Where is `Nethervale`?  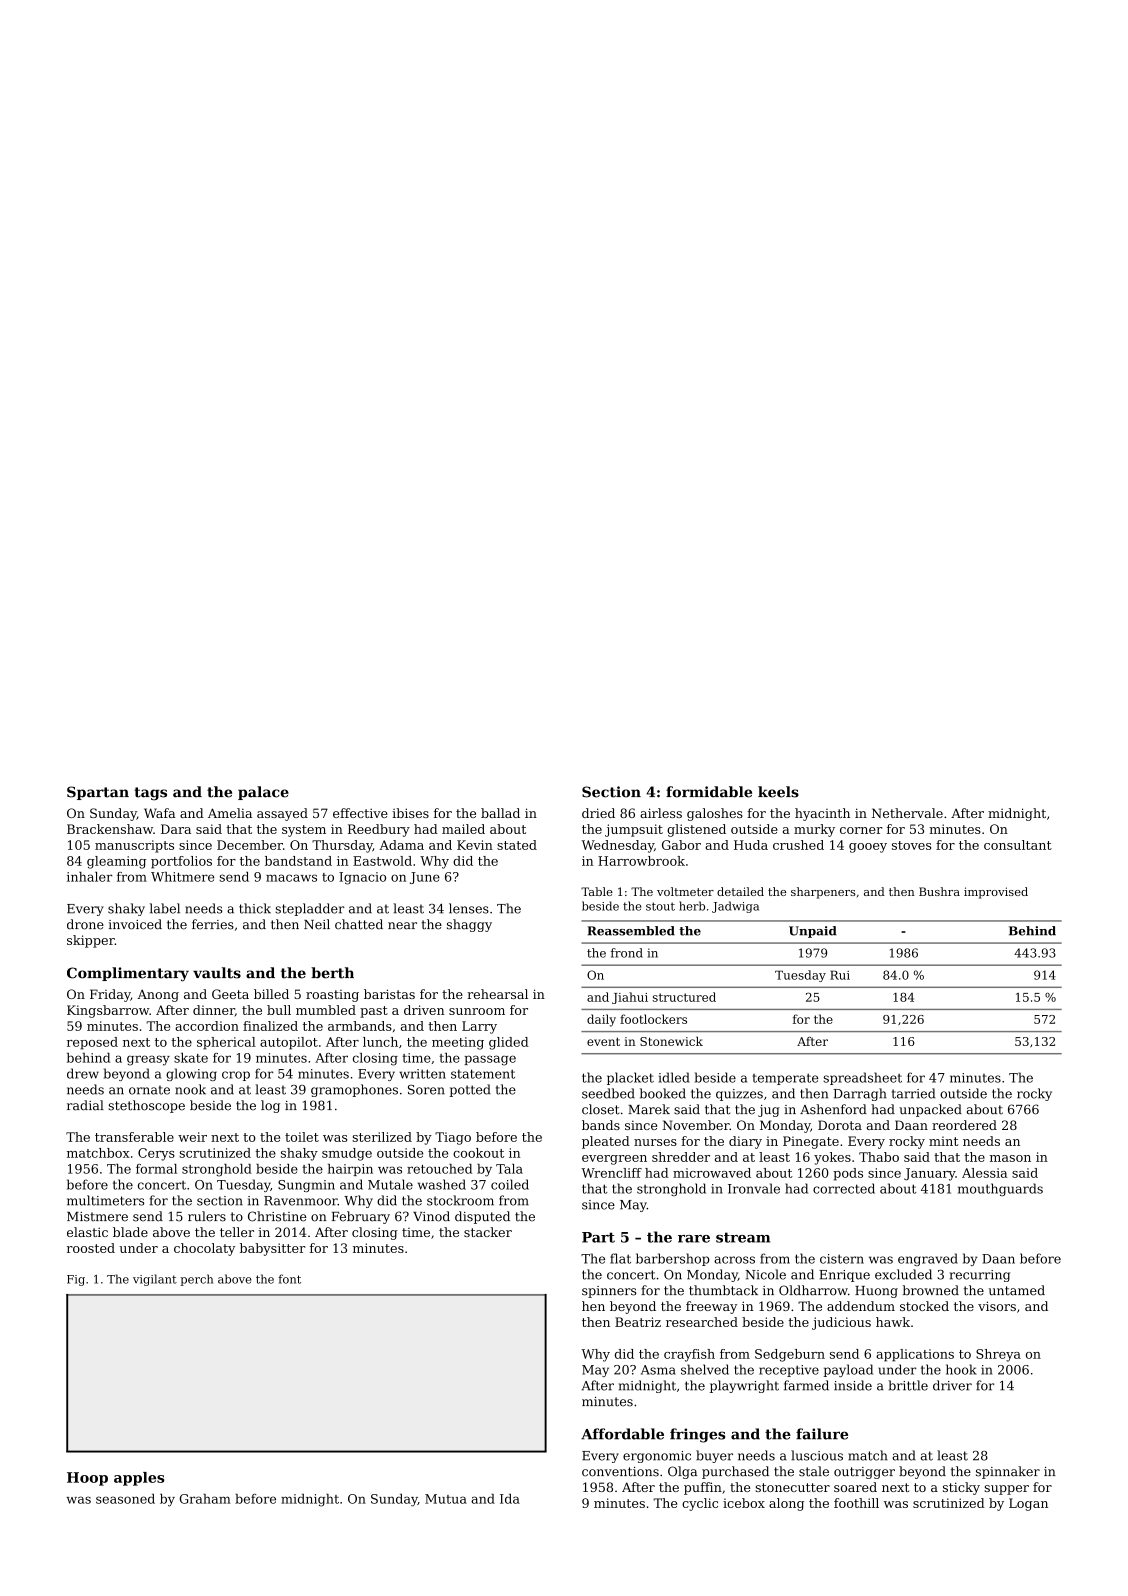 Nethervale is located at coordinates (907, 813).
